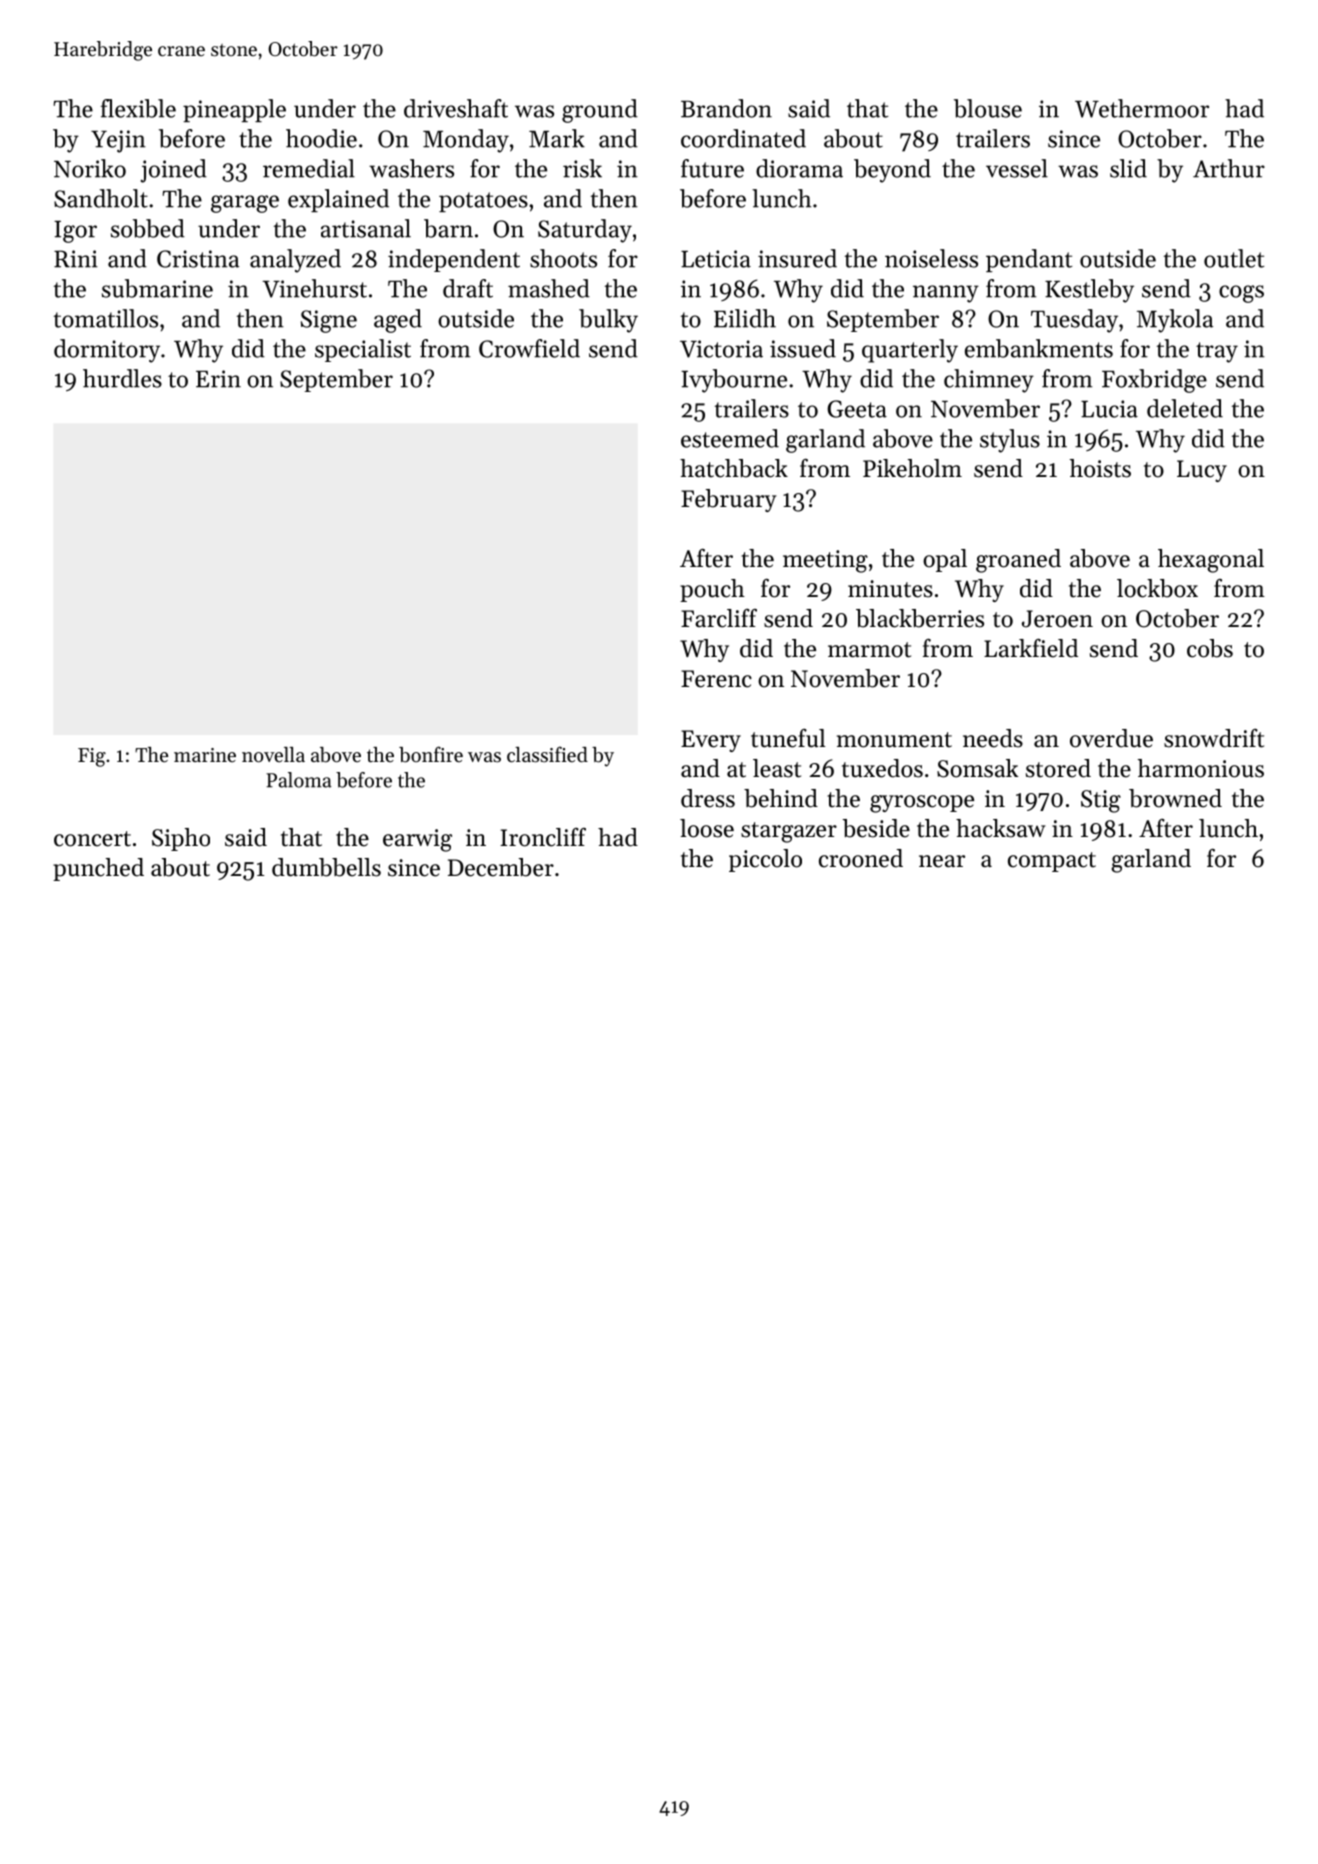 The height and width of the screenshot is (1864, 1318). Describe the element at coordinates (363, 350) in the screenshot. I see `specialist` at that location.
